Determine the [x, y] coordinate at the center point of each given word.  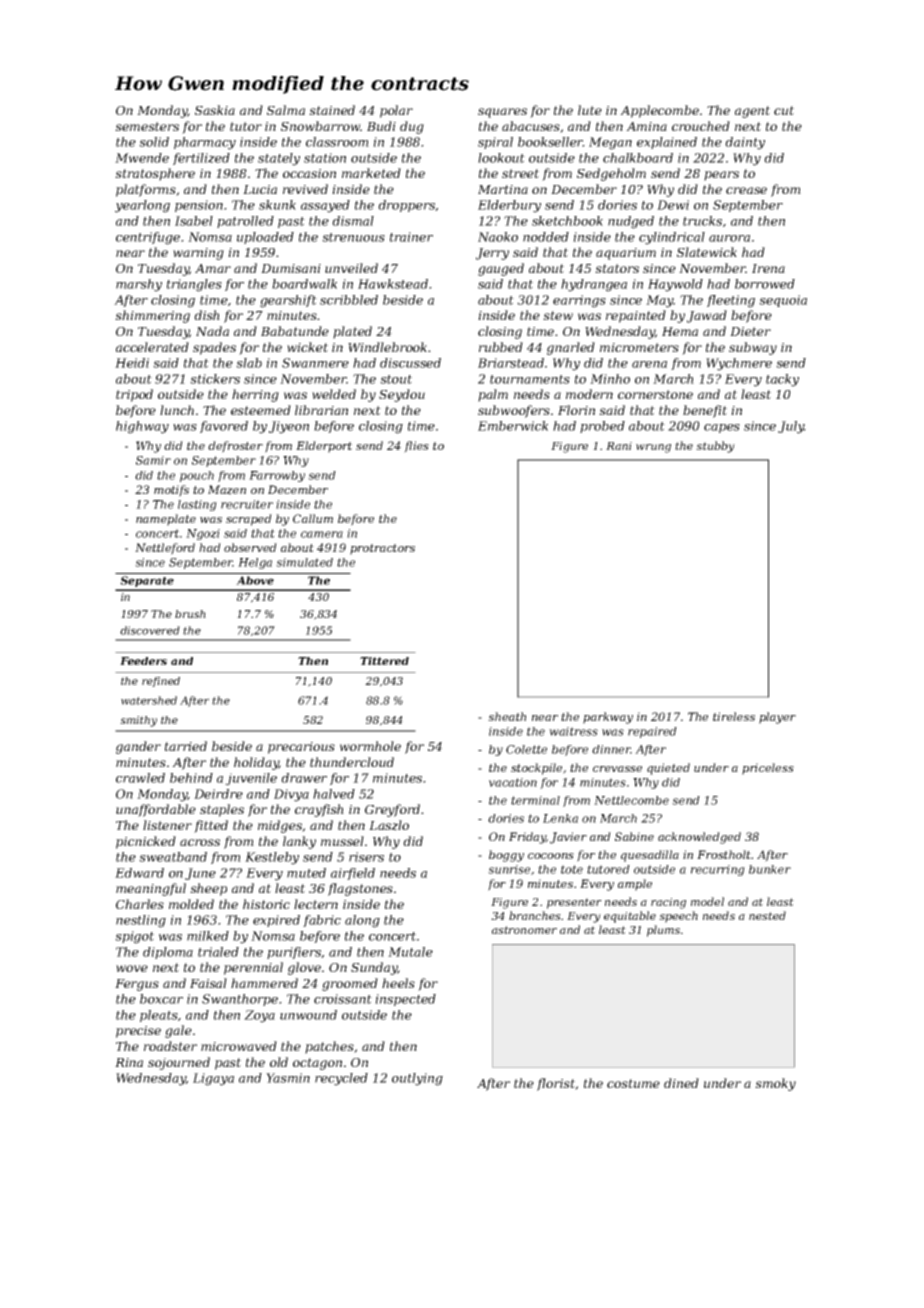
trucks [702, 221]
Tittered [384, 661]
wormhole [370, 746]
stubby [715, 447]
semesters [147, 126]
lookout [501, 158]
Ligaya [213, 1079]
